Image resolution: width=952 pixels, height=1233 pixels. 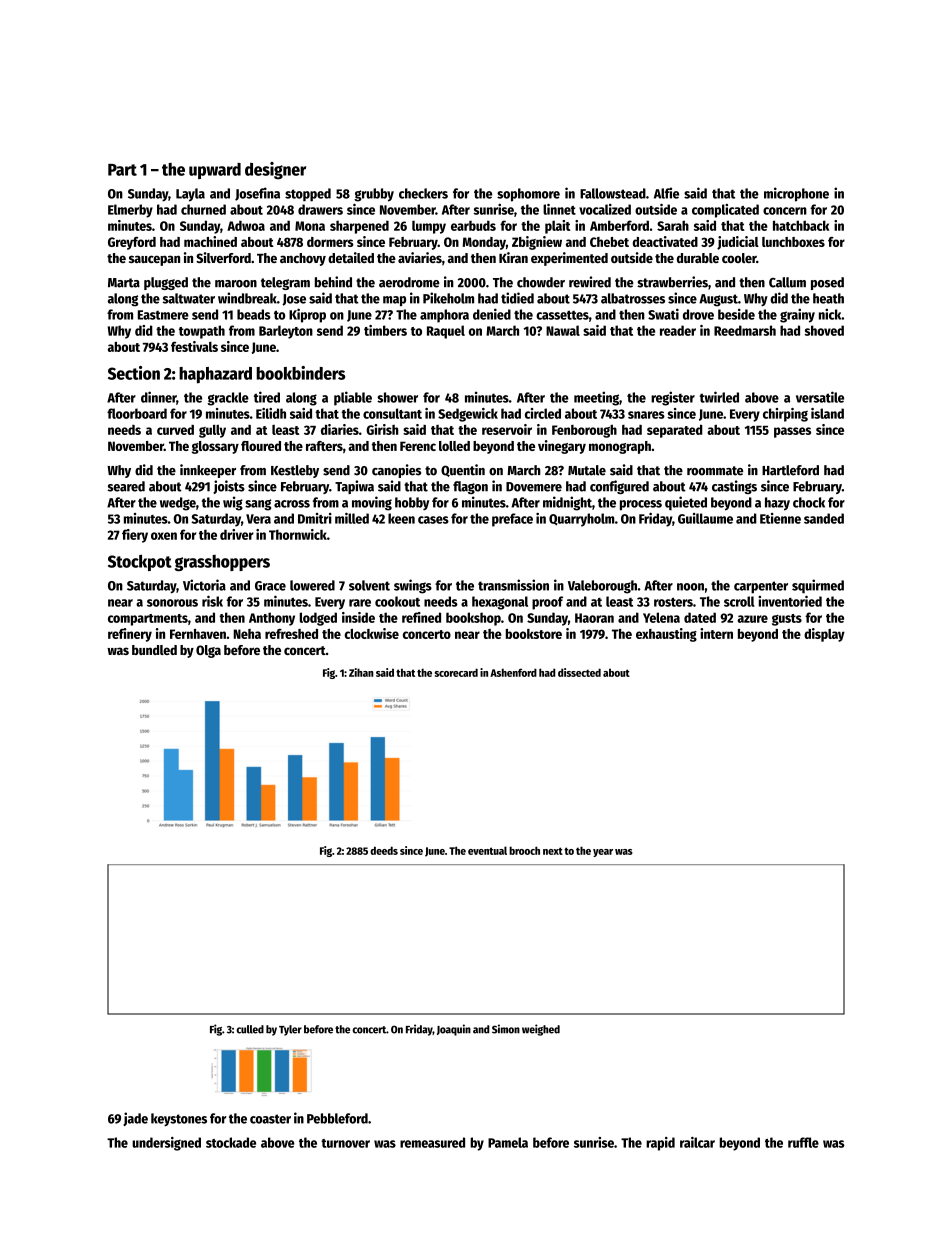 What do you see at coordinates (271, 413) in the screenshot?
I see `Eilidh` at bounding box center [271, 413].
